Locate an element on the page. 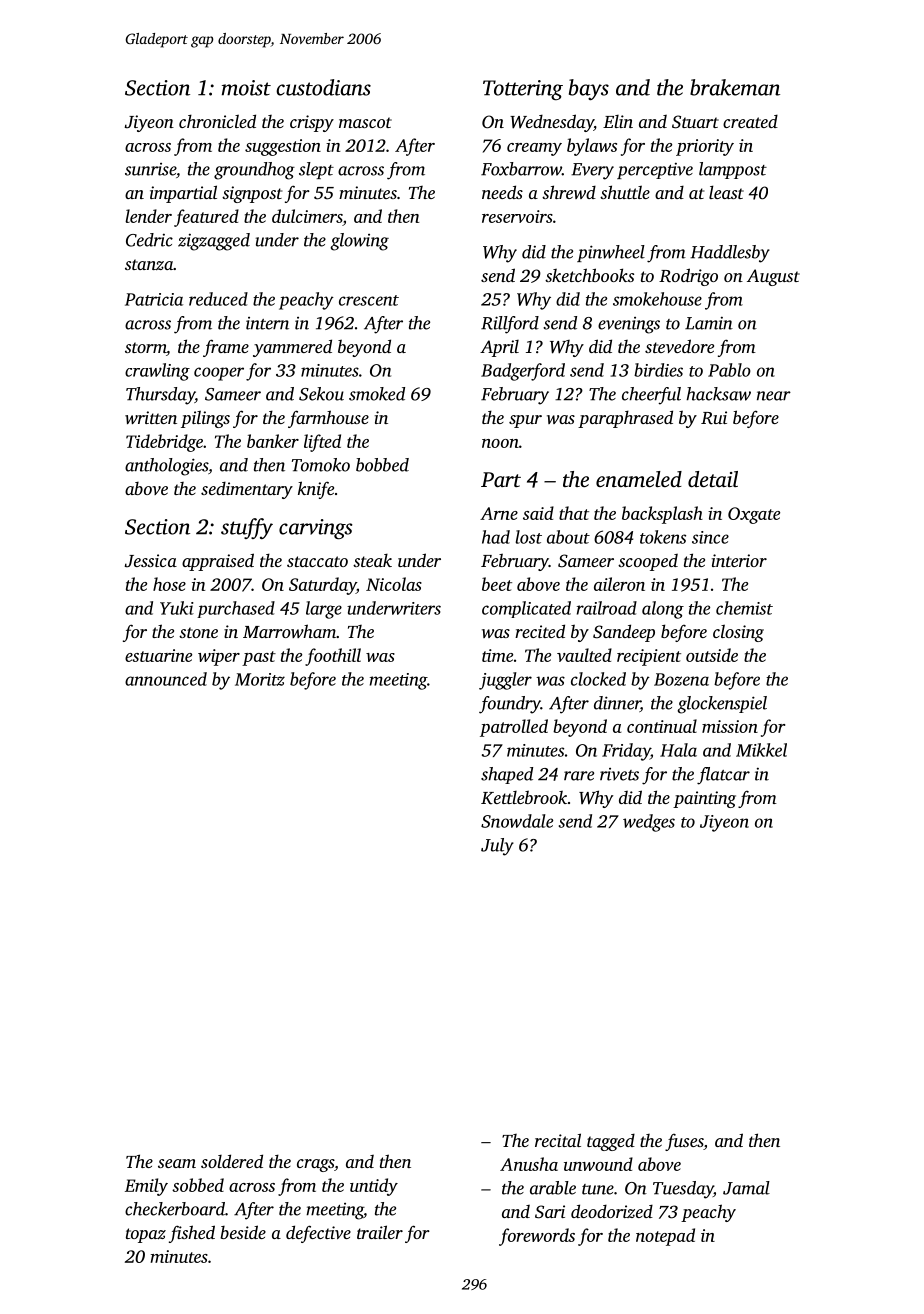 This document has width=924, height=1314. hacksaw is located at coordinates (718, 394).
